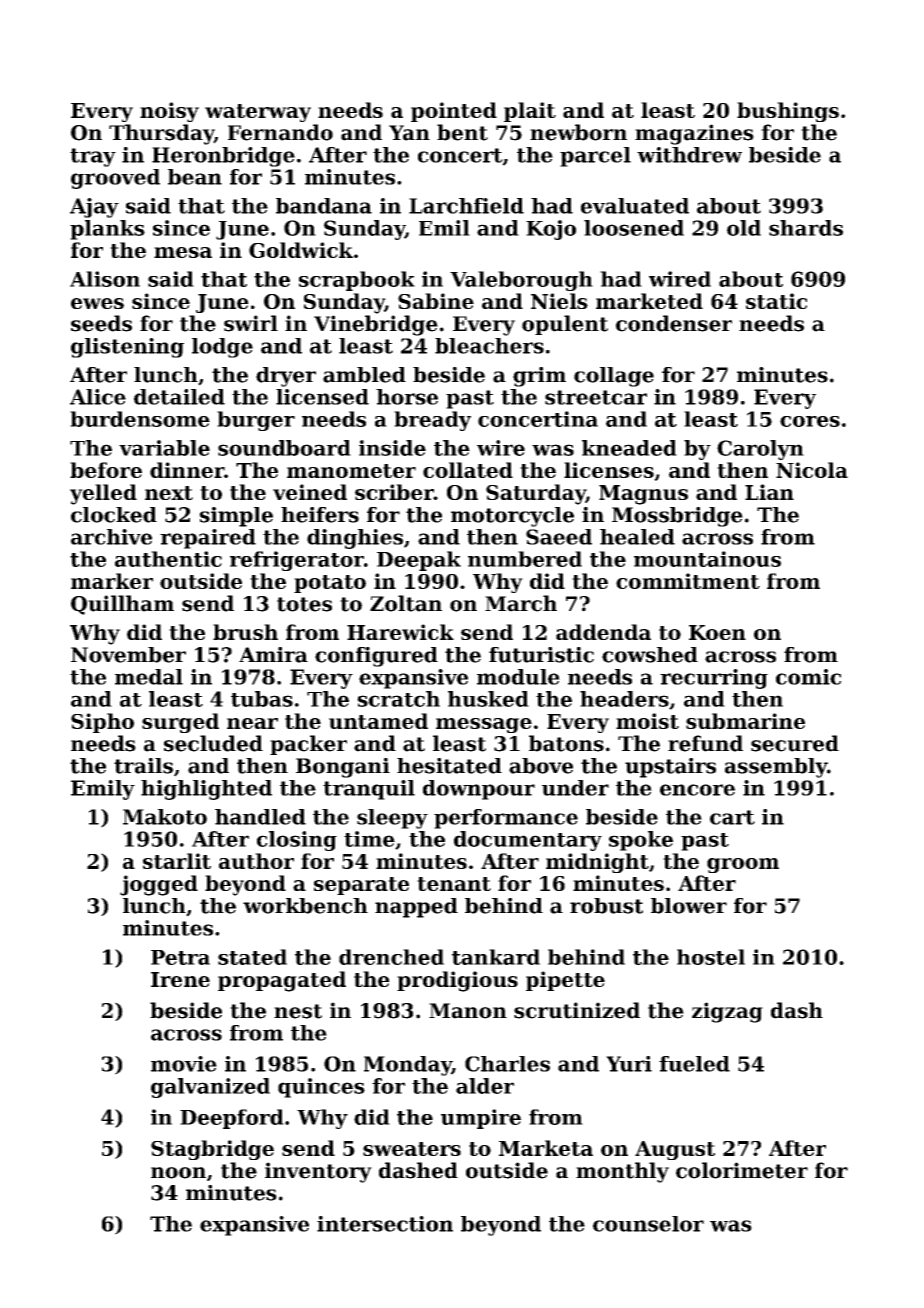 This screenshot has height=1308, width=924. I want to click on Lian, so click(769, 492).
